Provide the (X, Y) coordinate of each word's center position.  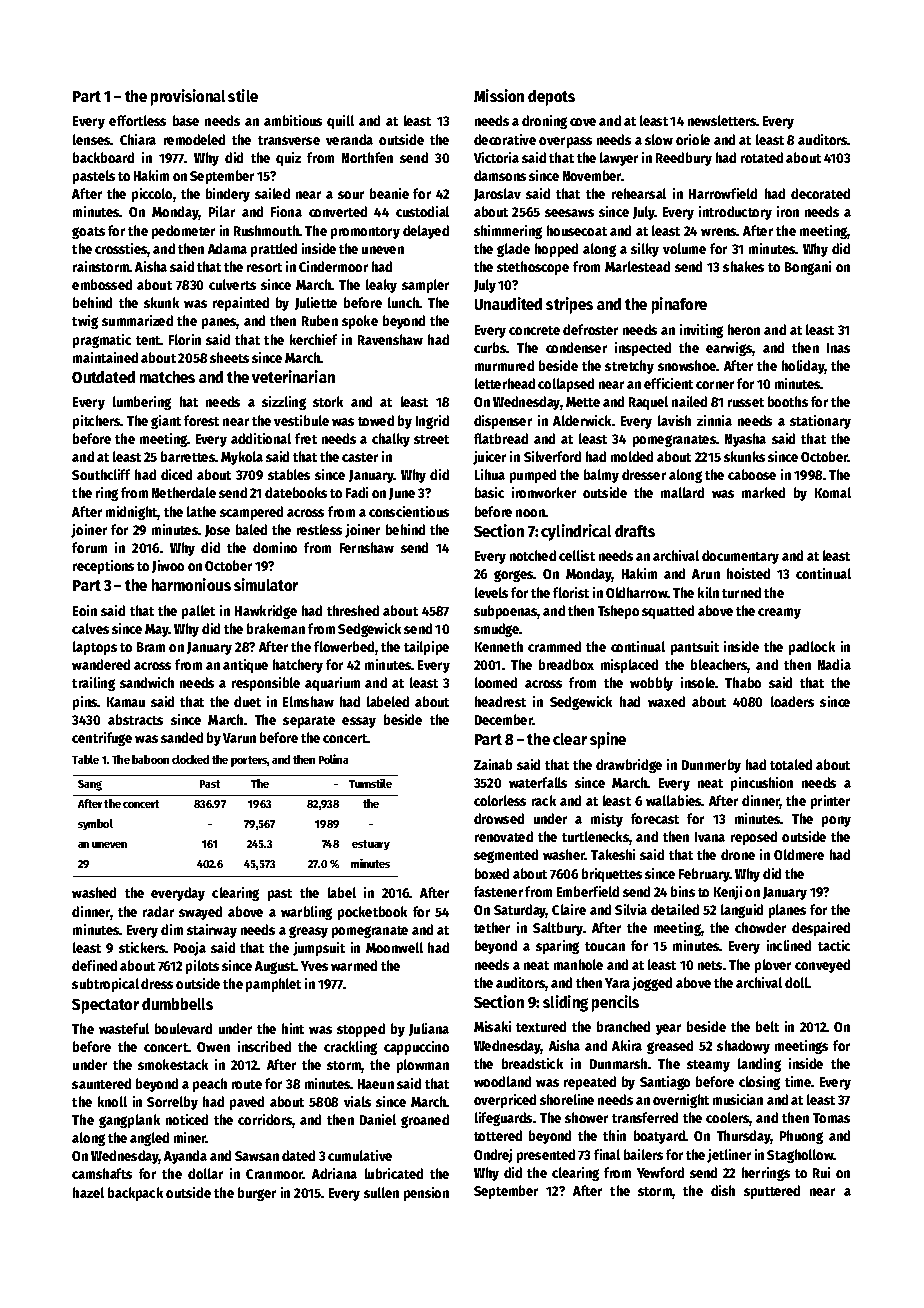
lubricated (394, 1173)
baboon (150, 759)
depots (551, 98)
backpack (135, 1194)
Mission (499, 95)
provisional (188, 97)
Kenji (728, 893)
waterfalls (538, 782)
